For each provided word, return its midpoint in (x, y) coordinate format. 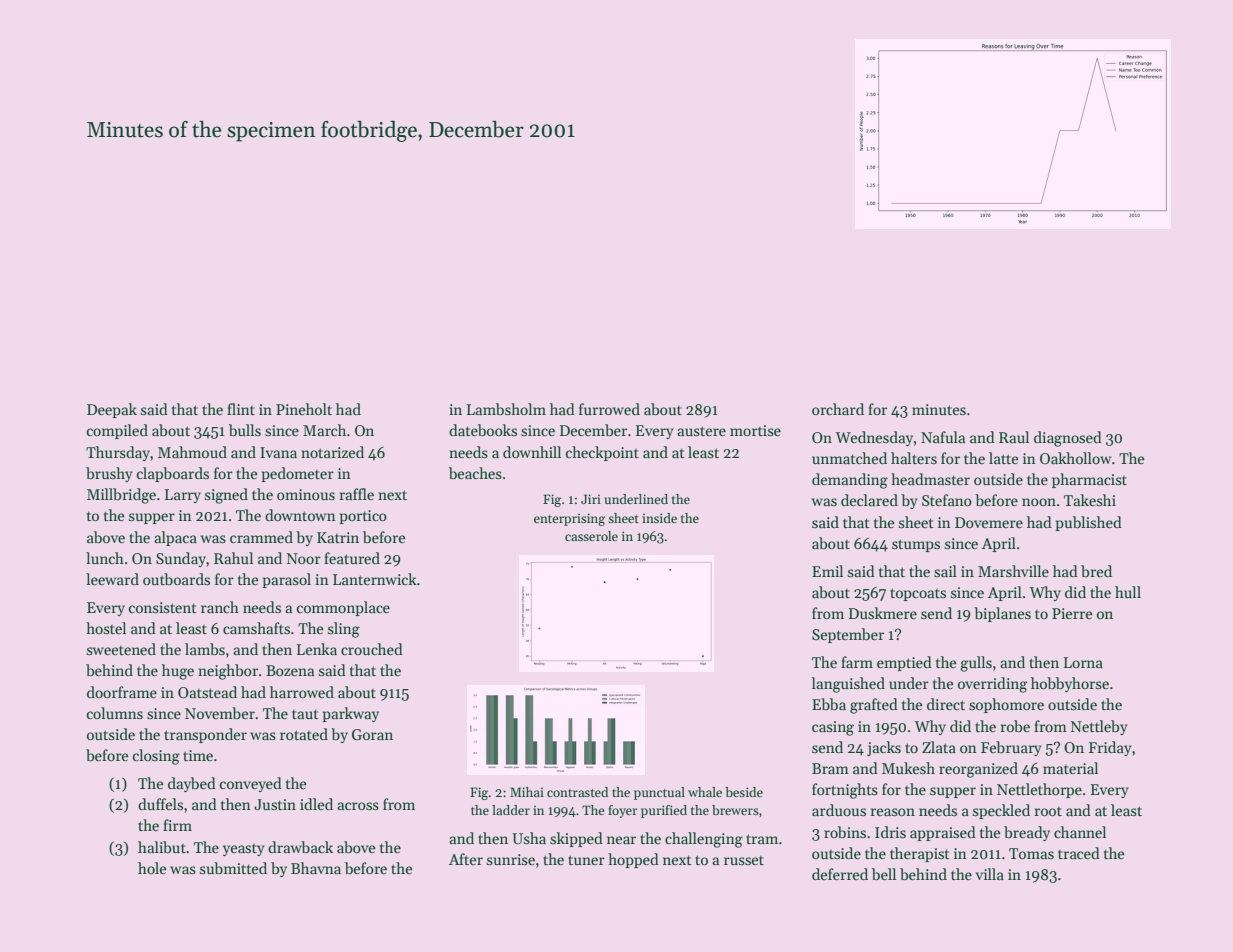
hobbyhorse (1070, 684)
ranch (220, 607)
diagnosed (1068, 439)
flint (241, 409)
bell (884, 874)
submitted (233, 868)
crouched (372, 649)
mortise (755, 430)
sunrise (511, 859)
